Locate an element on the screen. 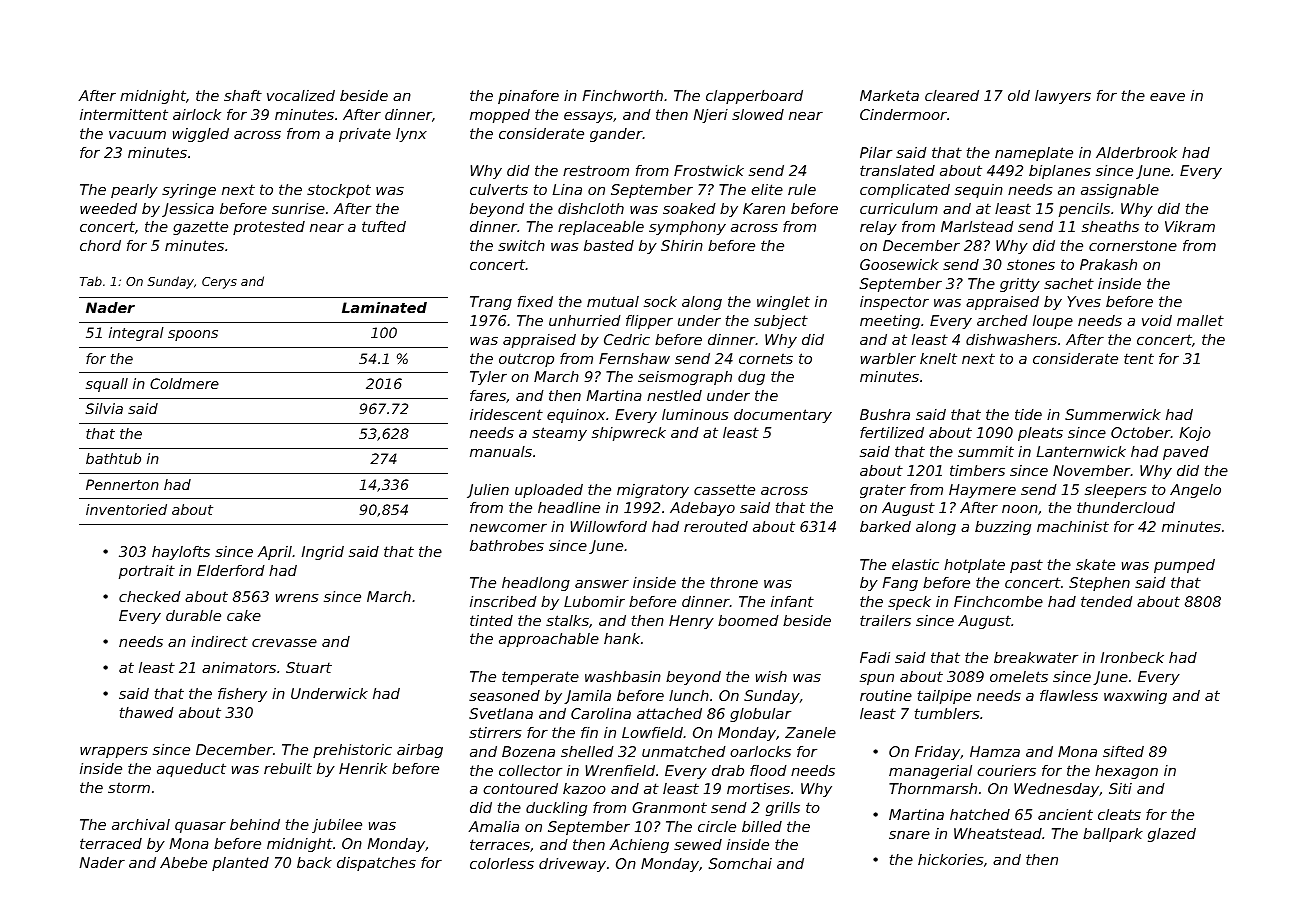  cleared is located at coordinates (952, 95).
